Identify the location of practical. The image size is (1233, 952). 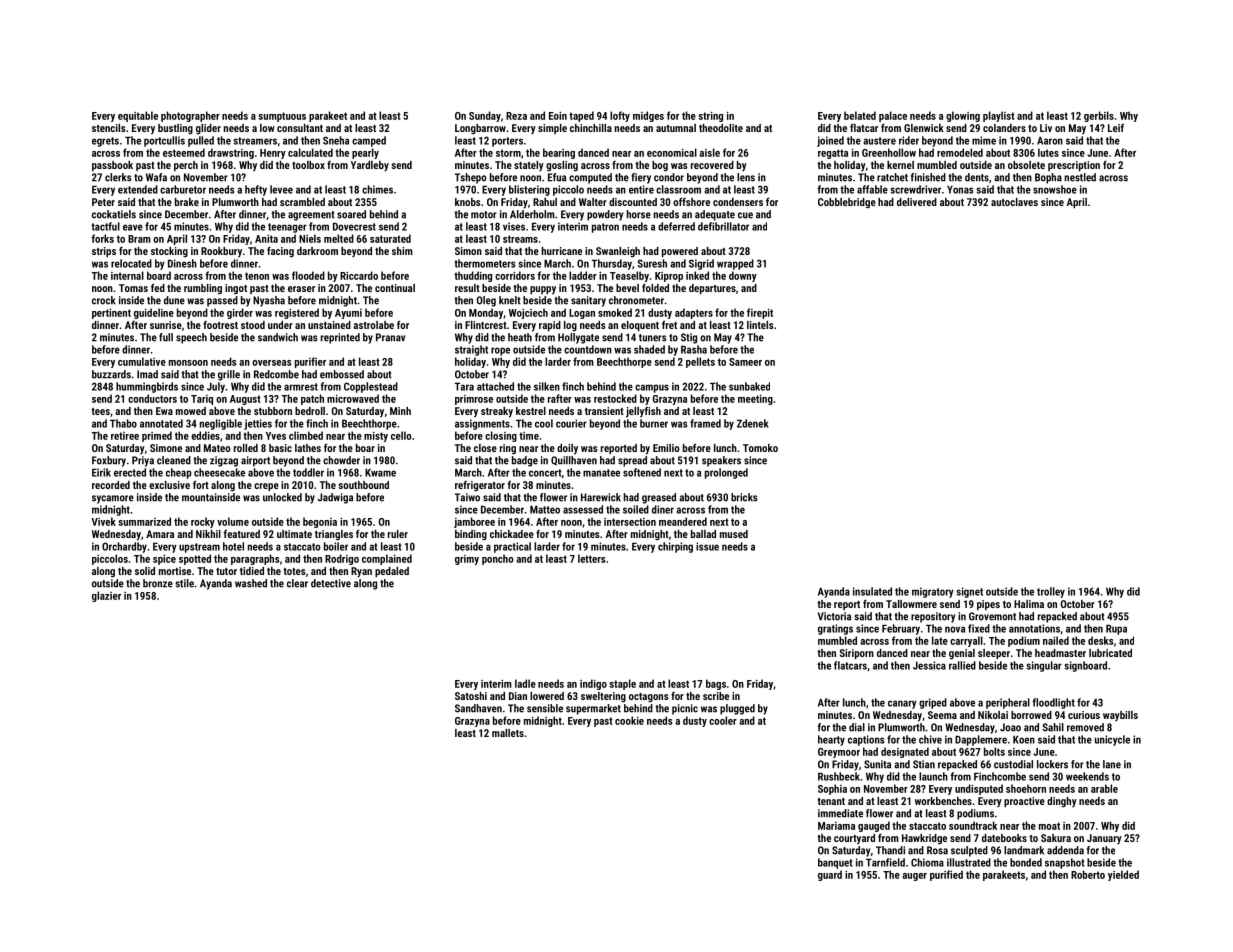
(512, 547).
